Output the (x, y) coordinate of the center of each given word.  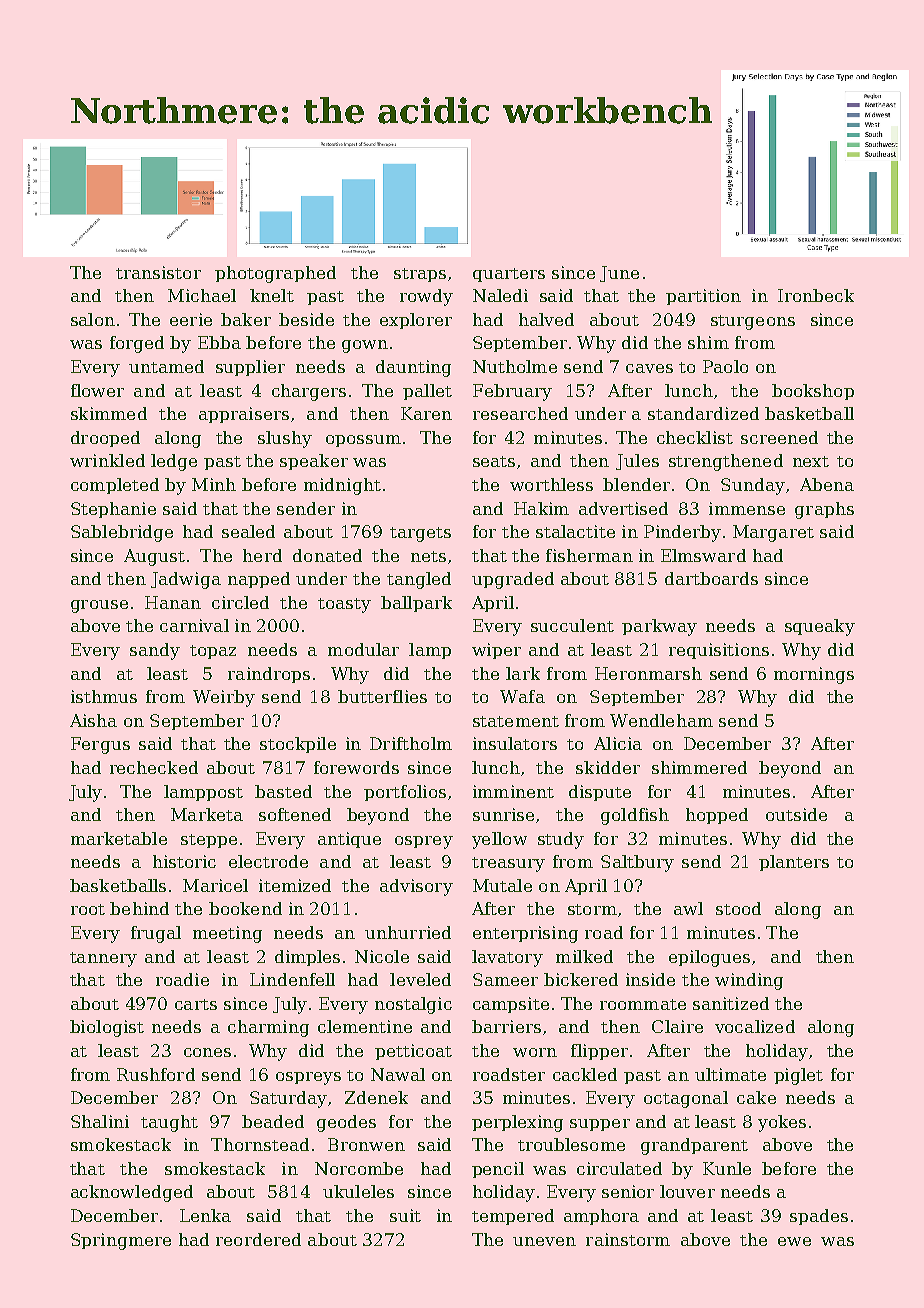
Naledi (500, 295)
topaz (213, 652)
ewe (794, 1241)
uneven (544, 1241)
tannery (103, 959)
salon (93, 319)
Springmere (121, 1241)
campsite (511, 1005)
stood (738, 908)
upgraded (513, 580)
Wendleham (661, 720)
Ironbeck (816, 295)
